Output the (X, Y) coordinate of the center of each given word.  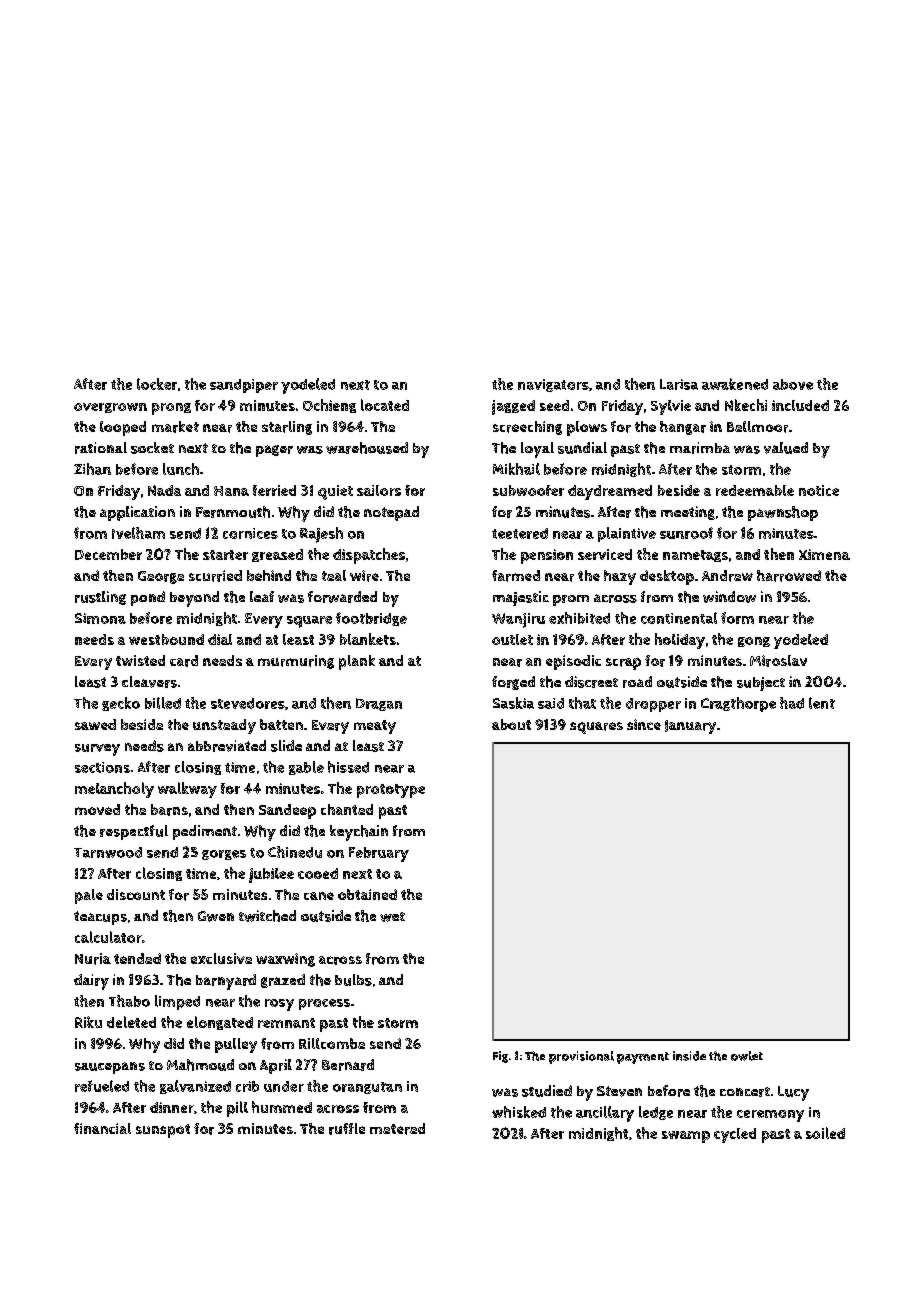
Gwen (216, 916)
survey (97, 750)
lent (822, 703)
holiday (680, 641)
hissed (348, 767)
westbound (166, 639)
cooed (318, 873)
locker (157, 384)
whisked (519, 1112)
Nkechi (746, 405)
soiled (825, 1133)
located (385, 405)
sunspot (163, 1131)
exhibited (579, 618)
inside (689, 1056)
